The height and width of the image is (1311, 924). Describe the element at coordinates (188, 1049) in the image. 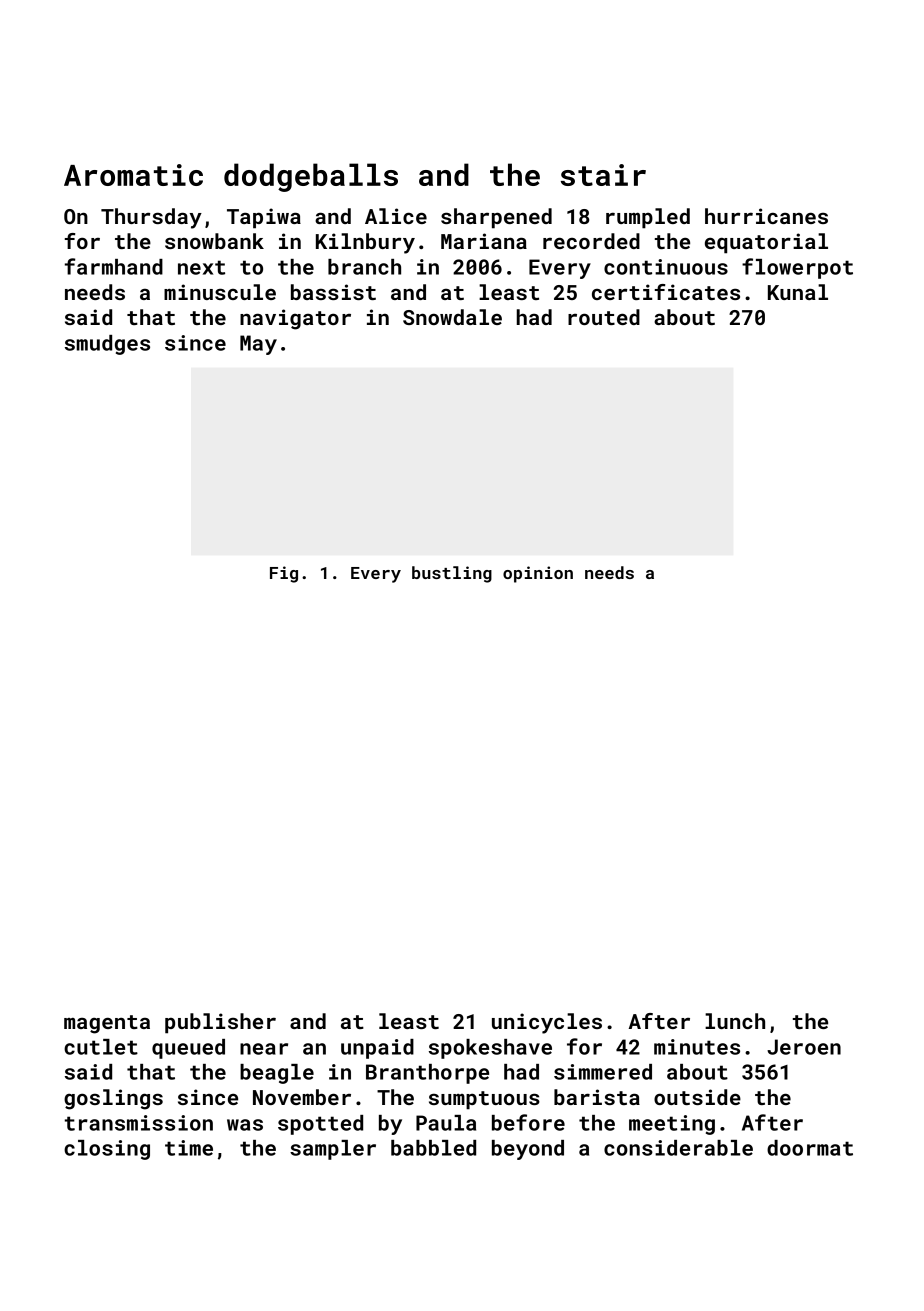

I see `queued` at that location.
